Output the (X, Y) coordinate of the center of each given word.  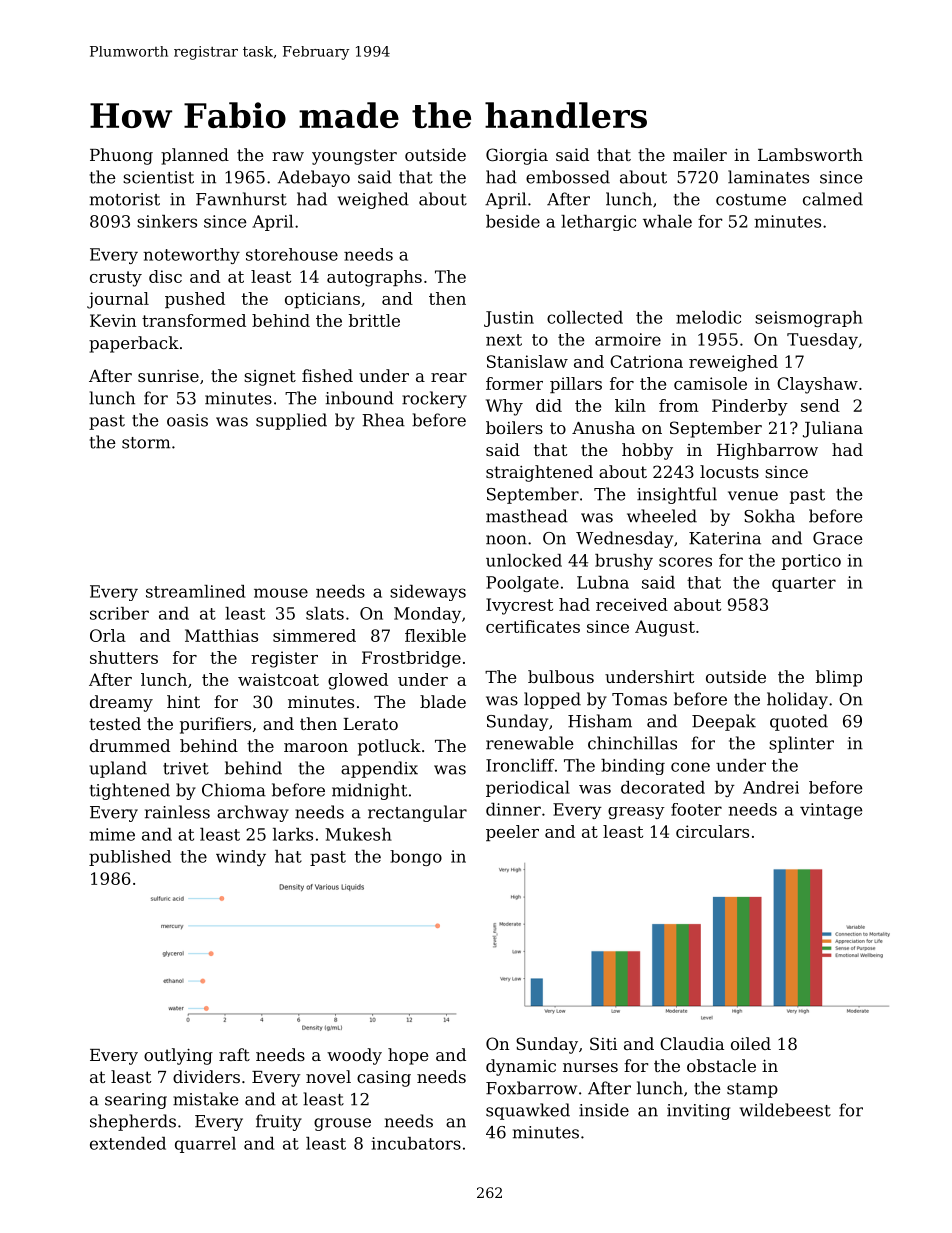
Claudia (692, 1043)
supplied (291, 421)
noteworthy (191, 256)
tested (115, 723)
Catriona (646, 361)
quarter (804, 584)
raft (234, 1054)
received (632, 604)
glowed (358, 681)
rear (449, 377)
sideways (428, 593)
